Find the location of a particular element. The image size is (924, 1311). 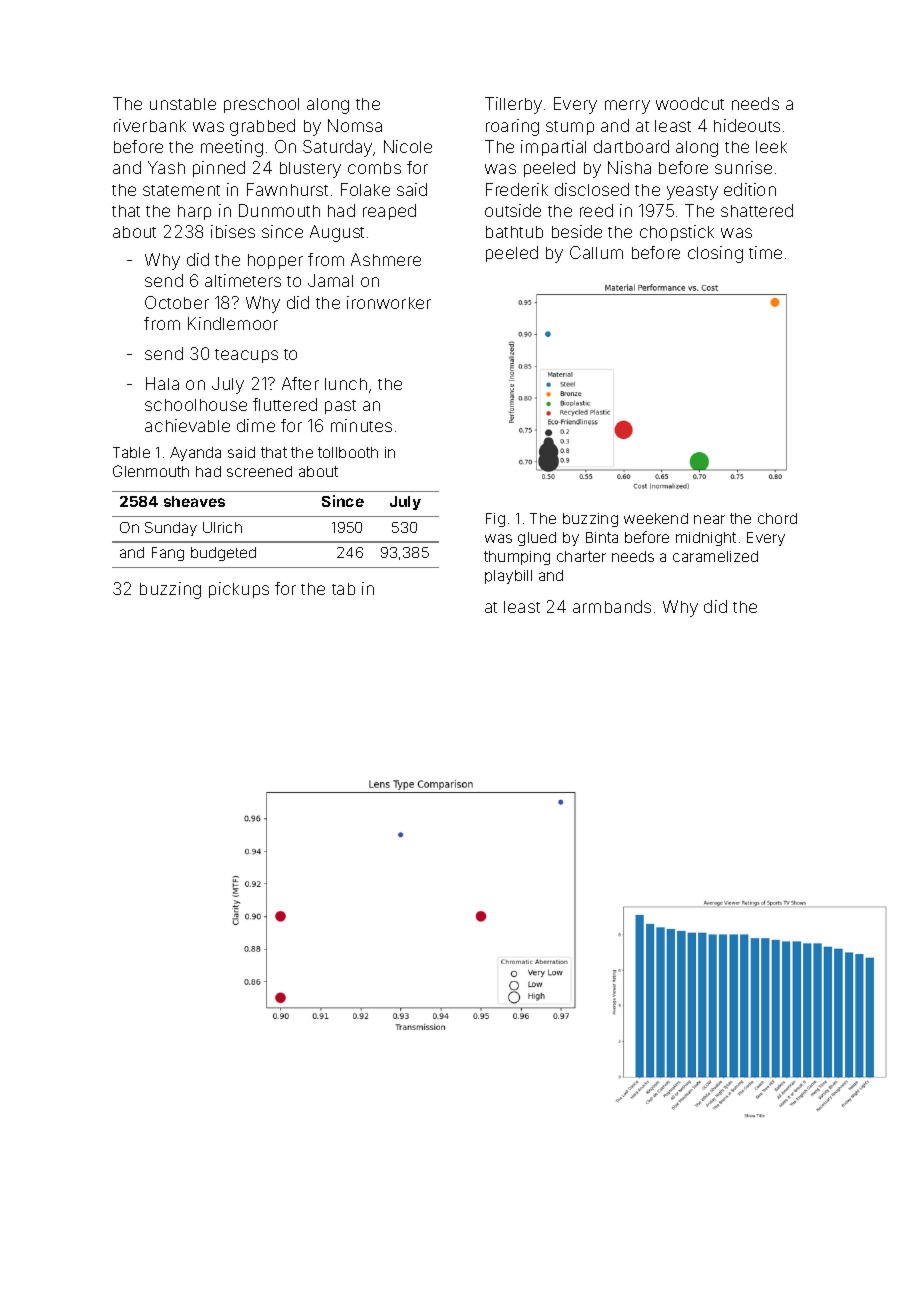

merry is located at coordinates (627, 107).
